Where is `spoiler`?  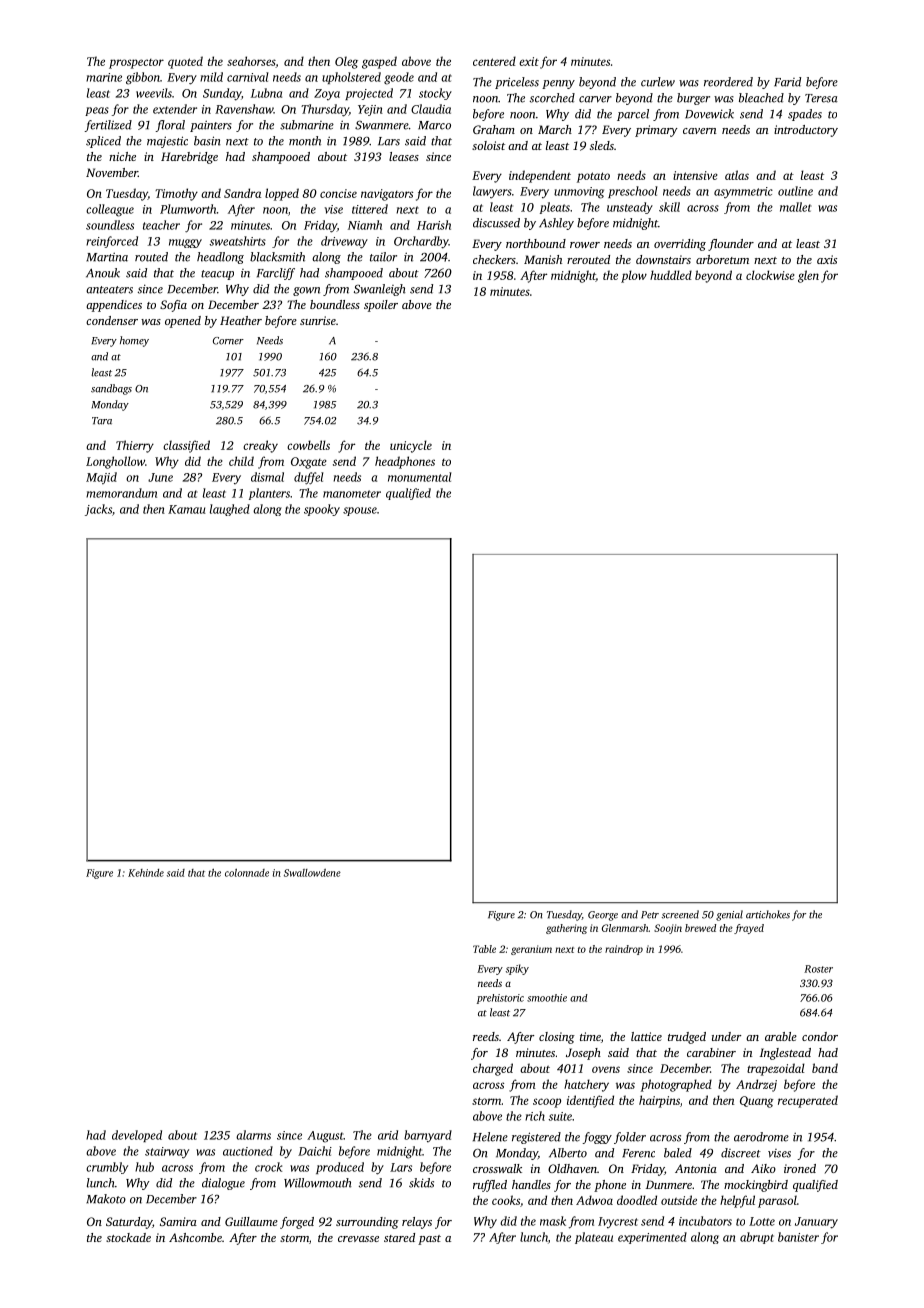
spoiler is located at coordinates (381, 306).
